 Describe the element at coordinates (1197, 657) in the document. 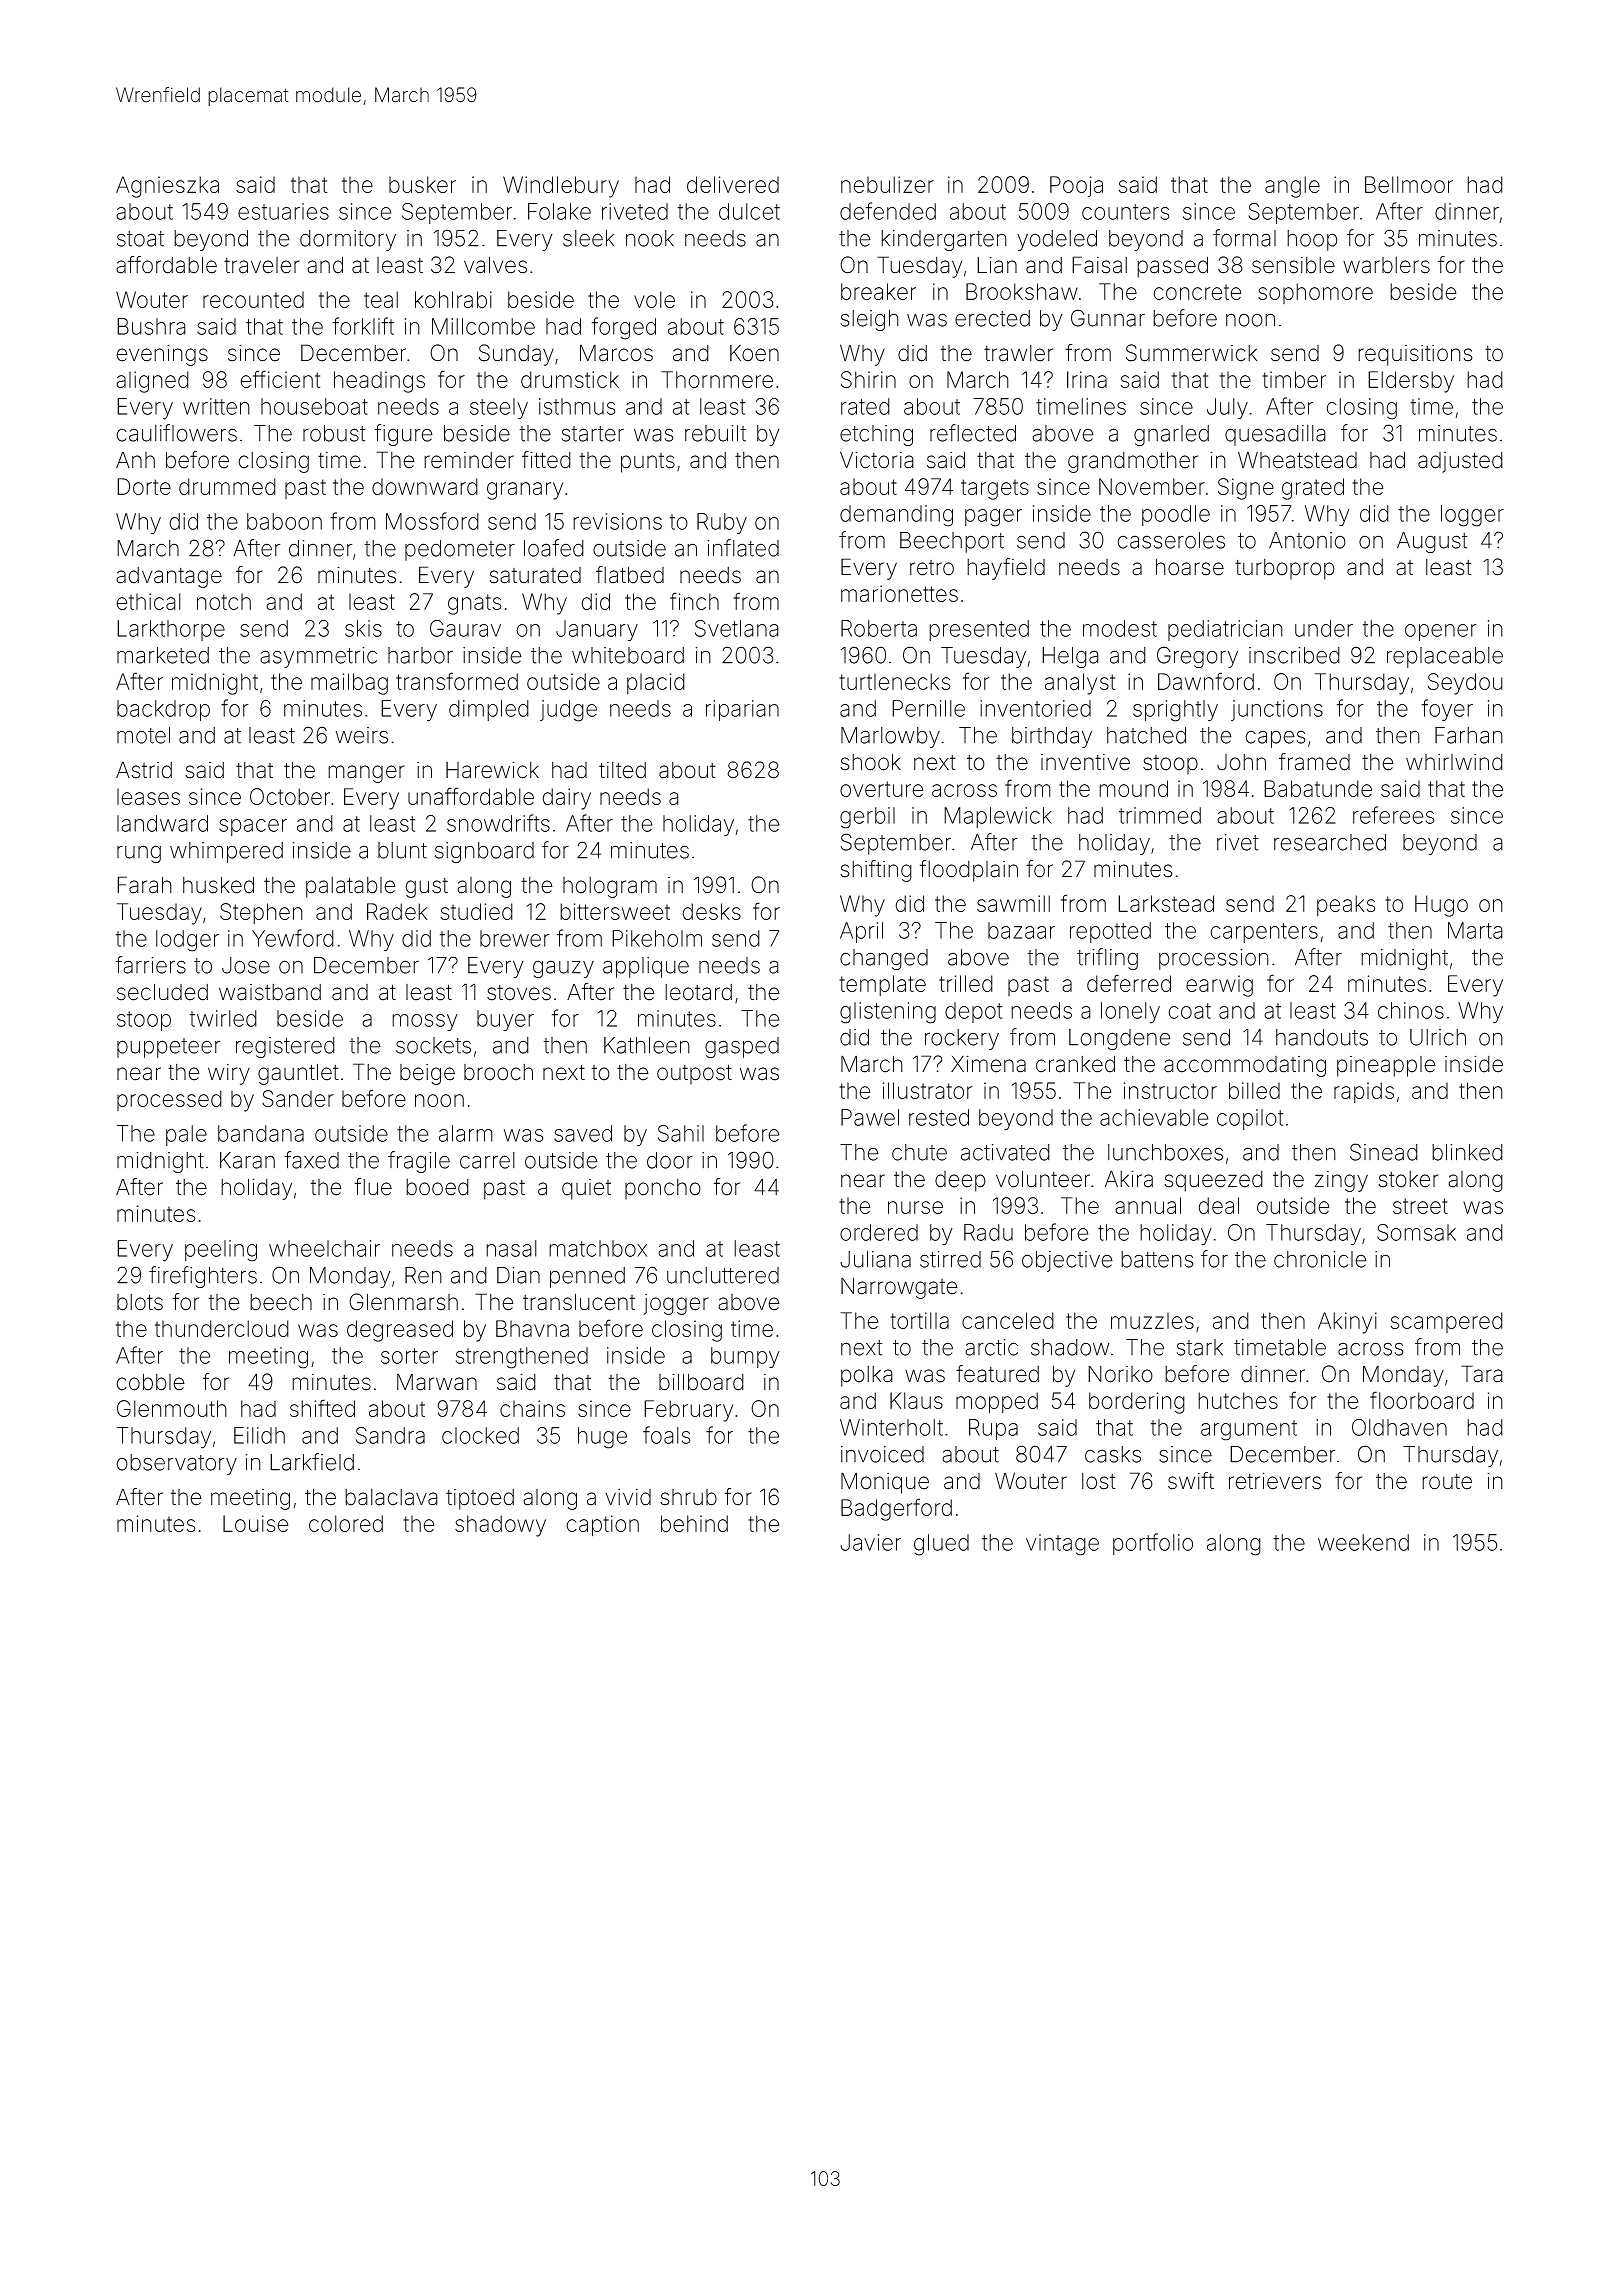

I see `Gregory` at that location.
